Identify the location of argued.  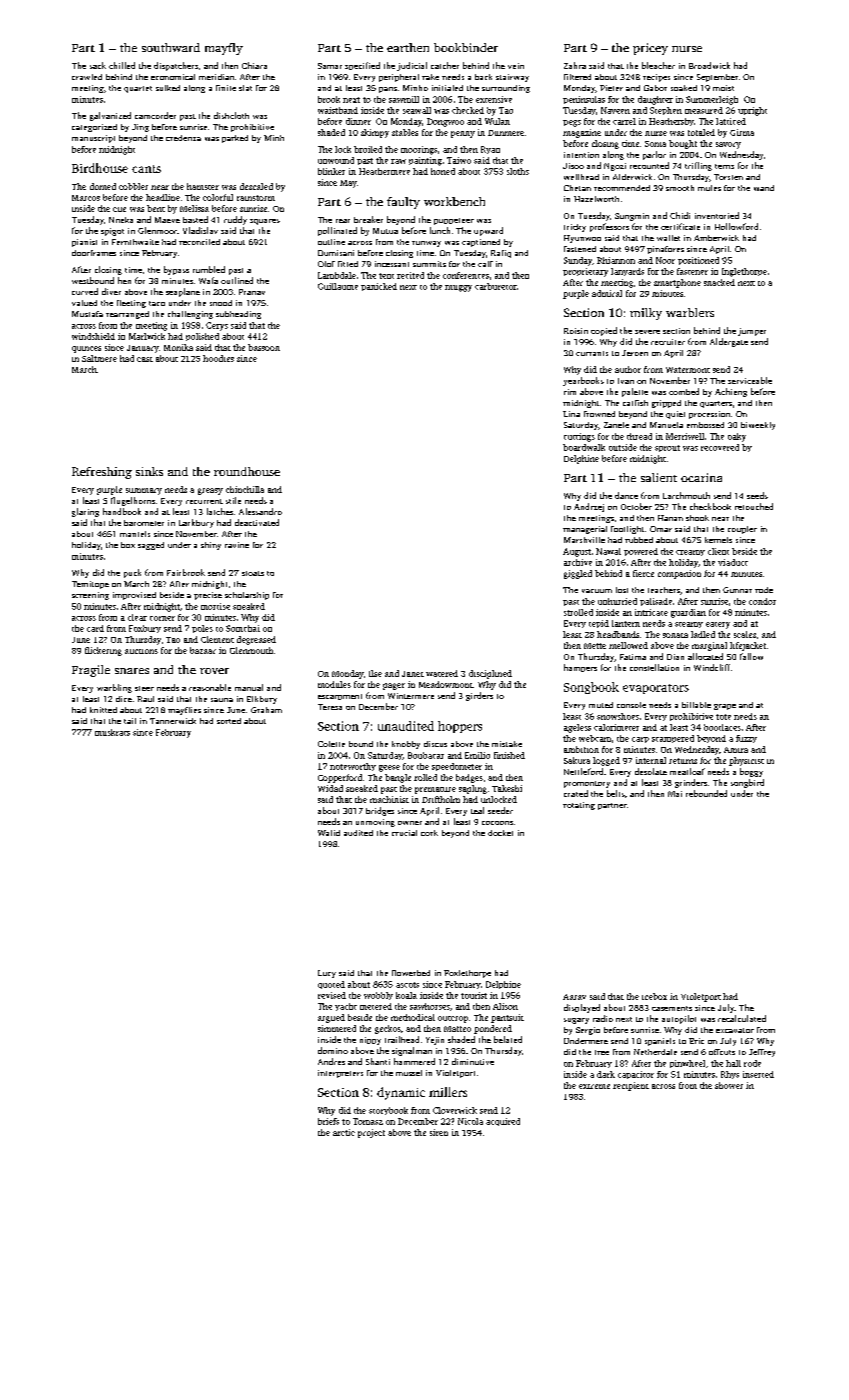
(331, 1018).
